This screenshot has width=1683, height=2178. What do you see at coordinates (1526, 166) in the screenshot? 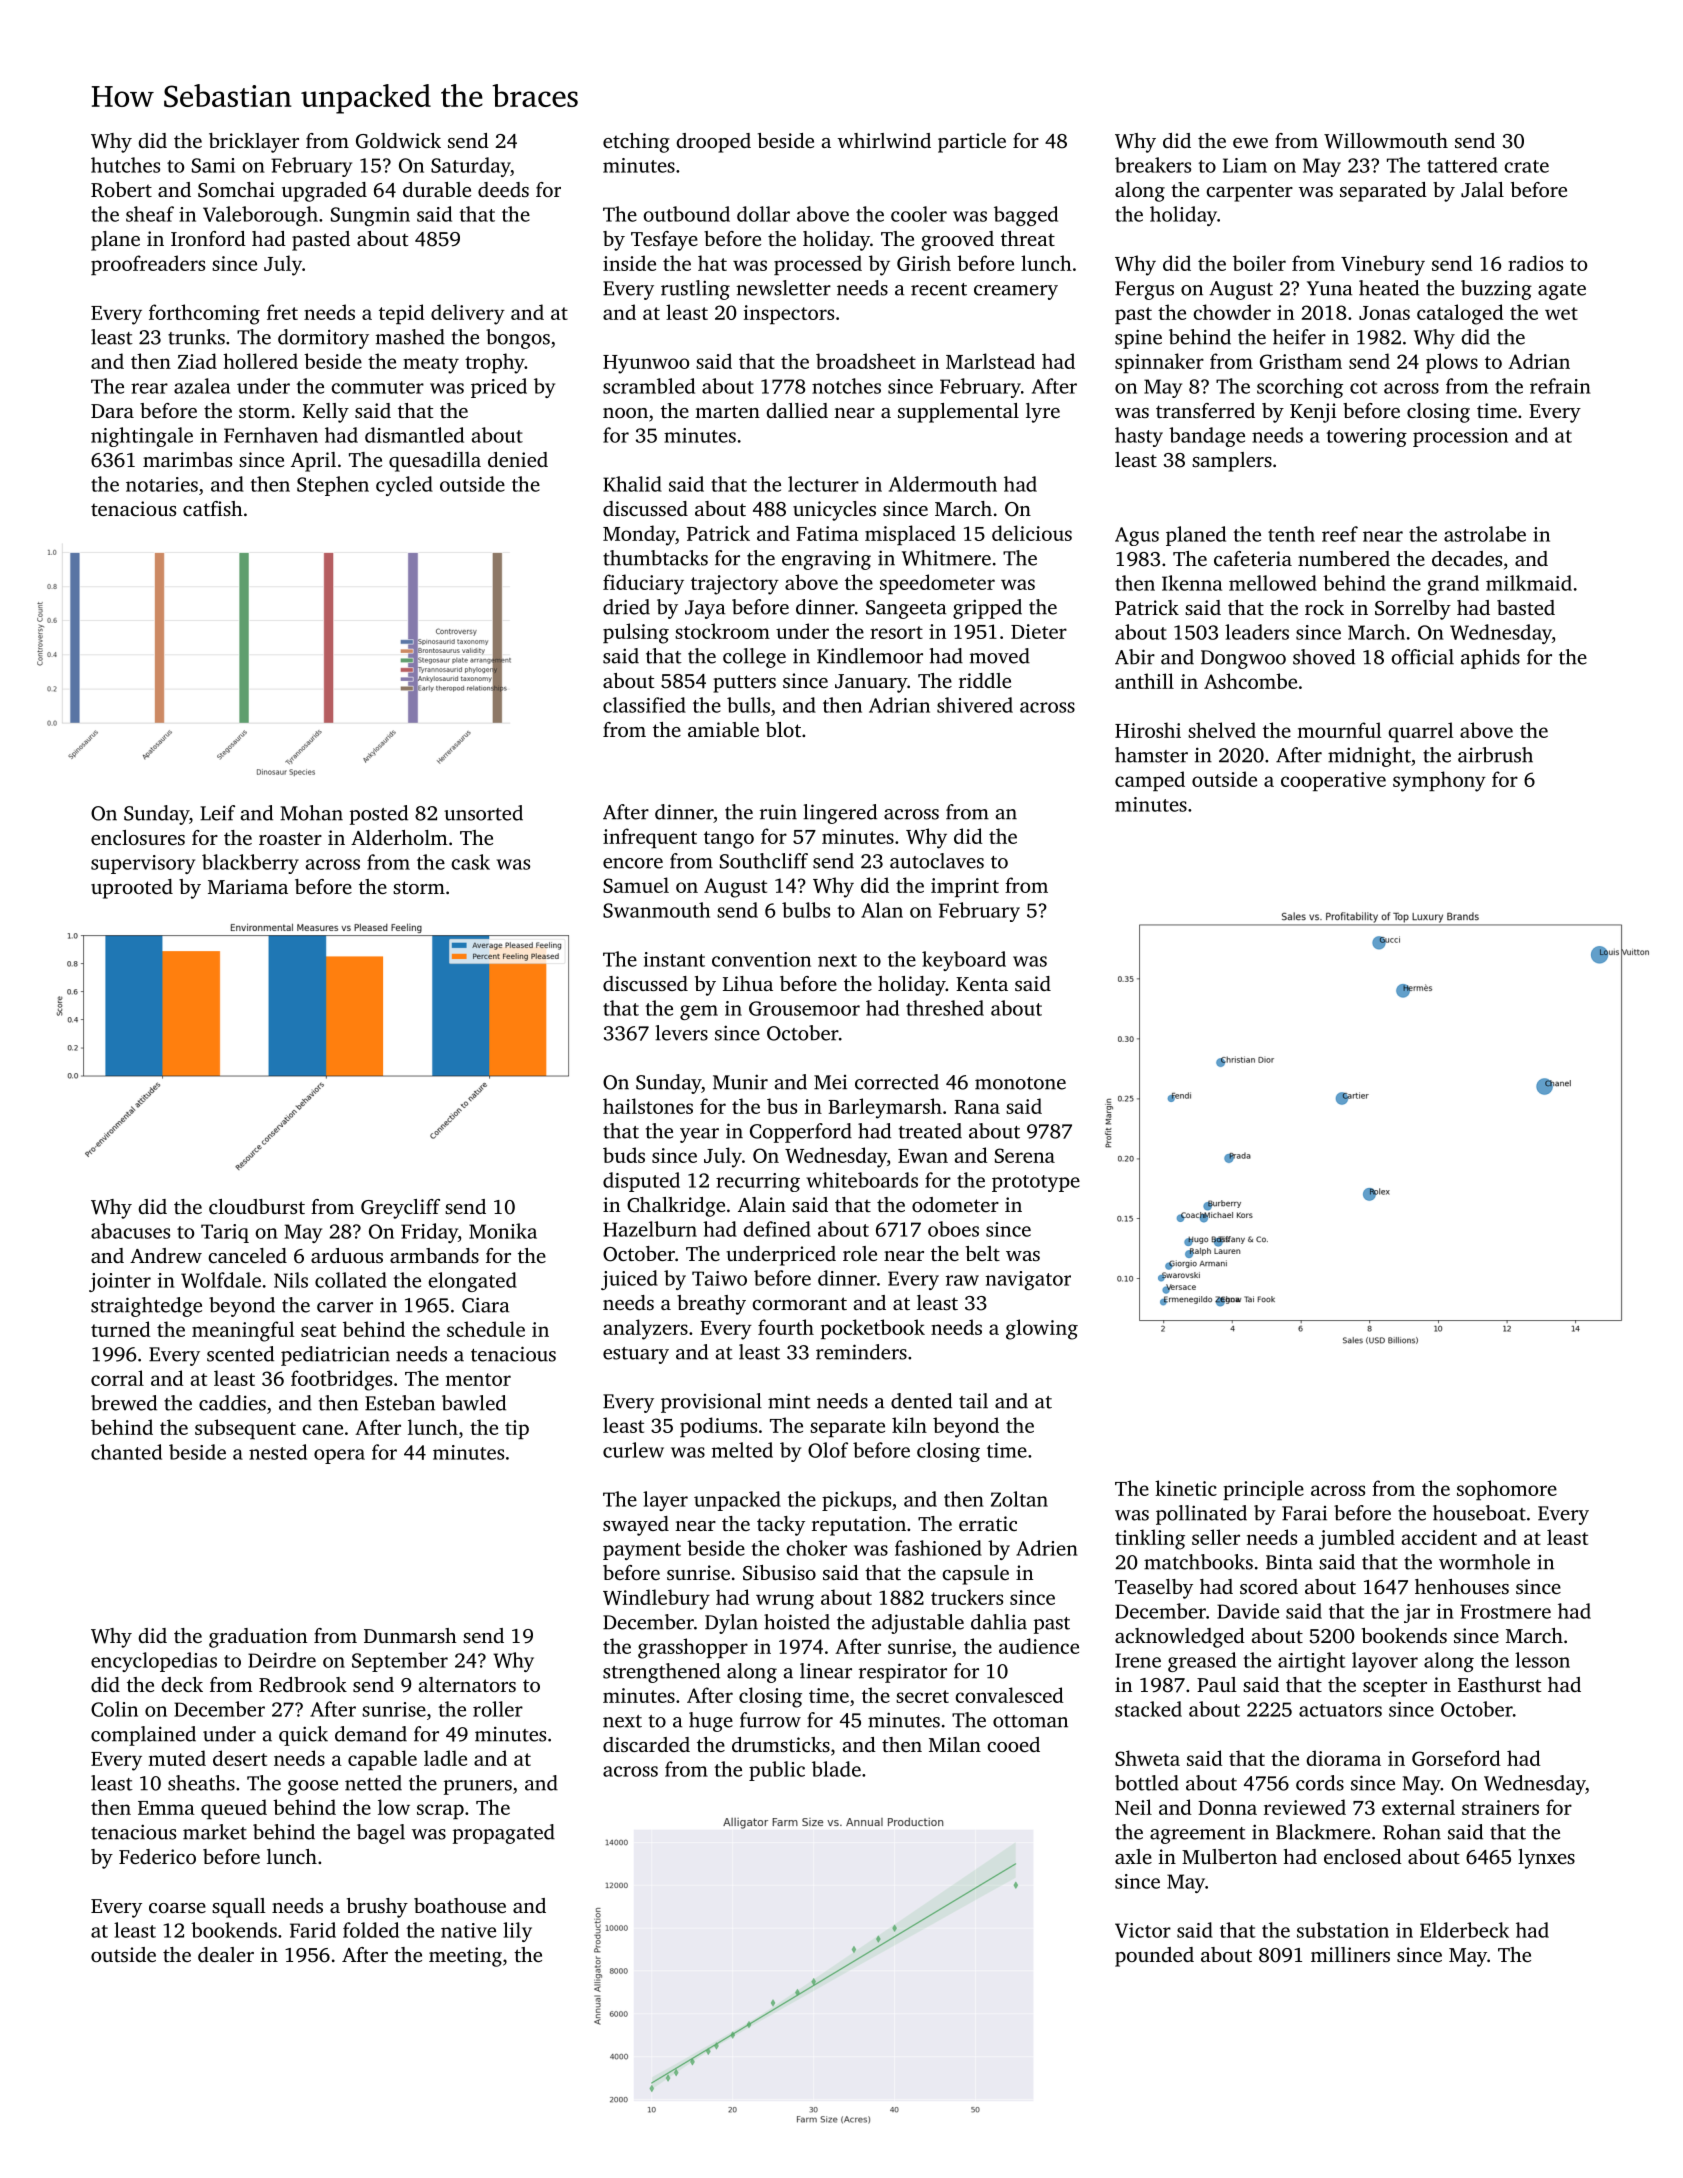
I see `crate` at bounding box center [1526, 166].
